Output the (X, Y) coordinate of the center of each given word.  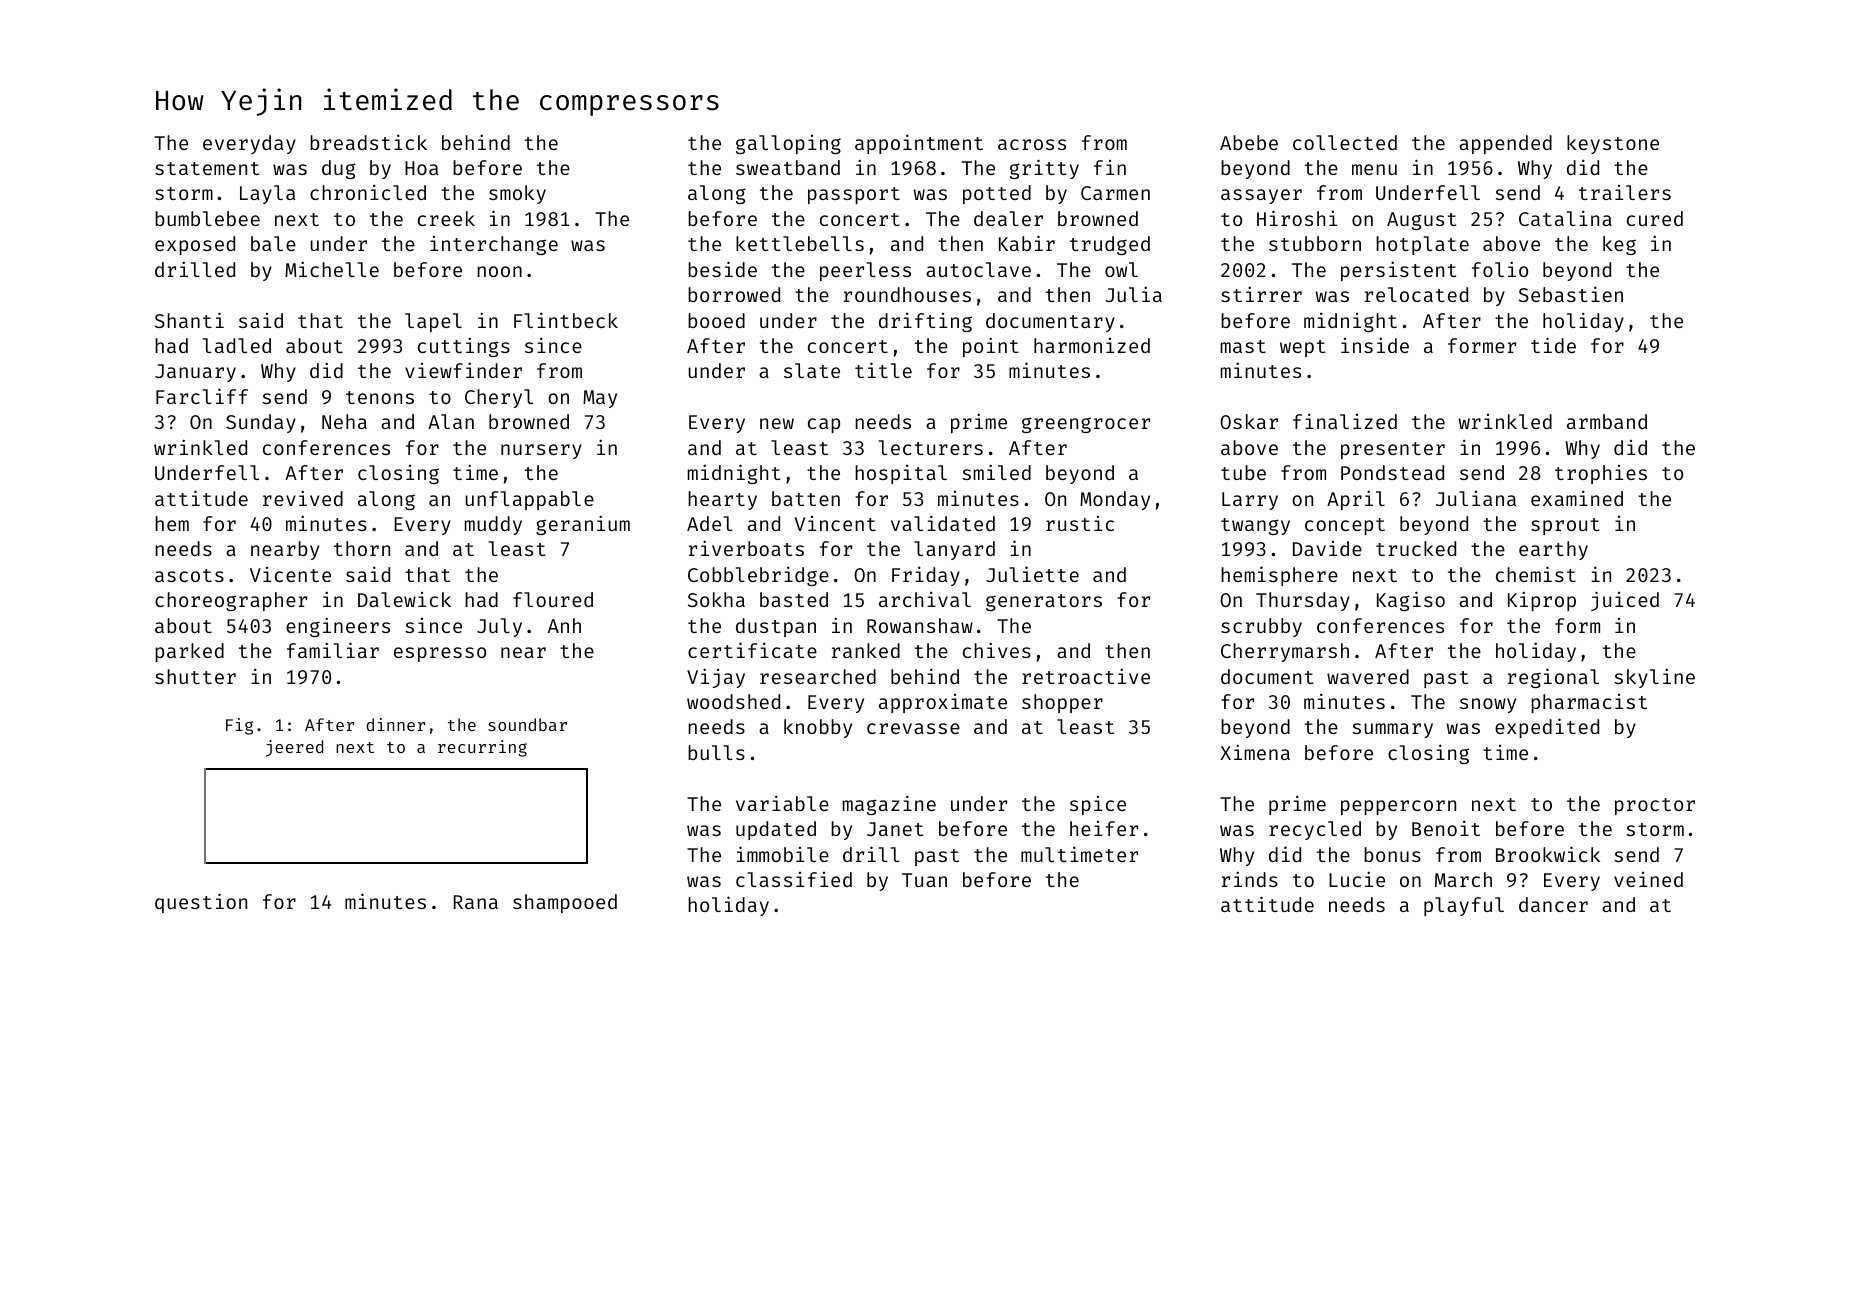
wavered (1368, 676)
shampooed (565, 903)
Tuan (924, 880)
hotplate (1422, 245)
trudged (1110, 245)
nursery (541, 451)
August (1422, 221)
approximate (943, 703)
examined (1577, 498)
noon (499, 271)
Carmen (1115, 193)
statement (207, 168)
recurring (482, 748)
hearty (722, 500)
